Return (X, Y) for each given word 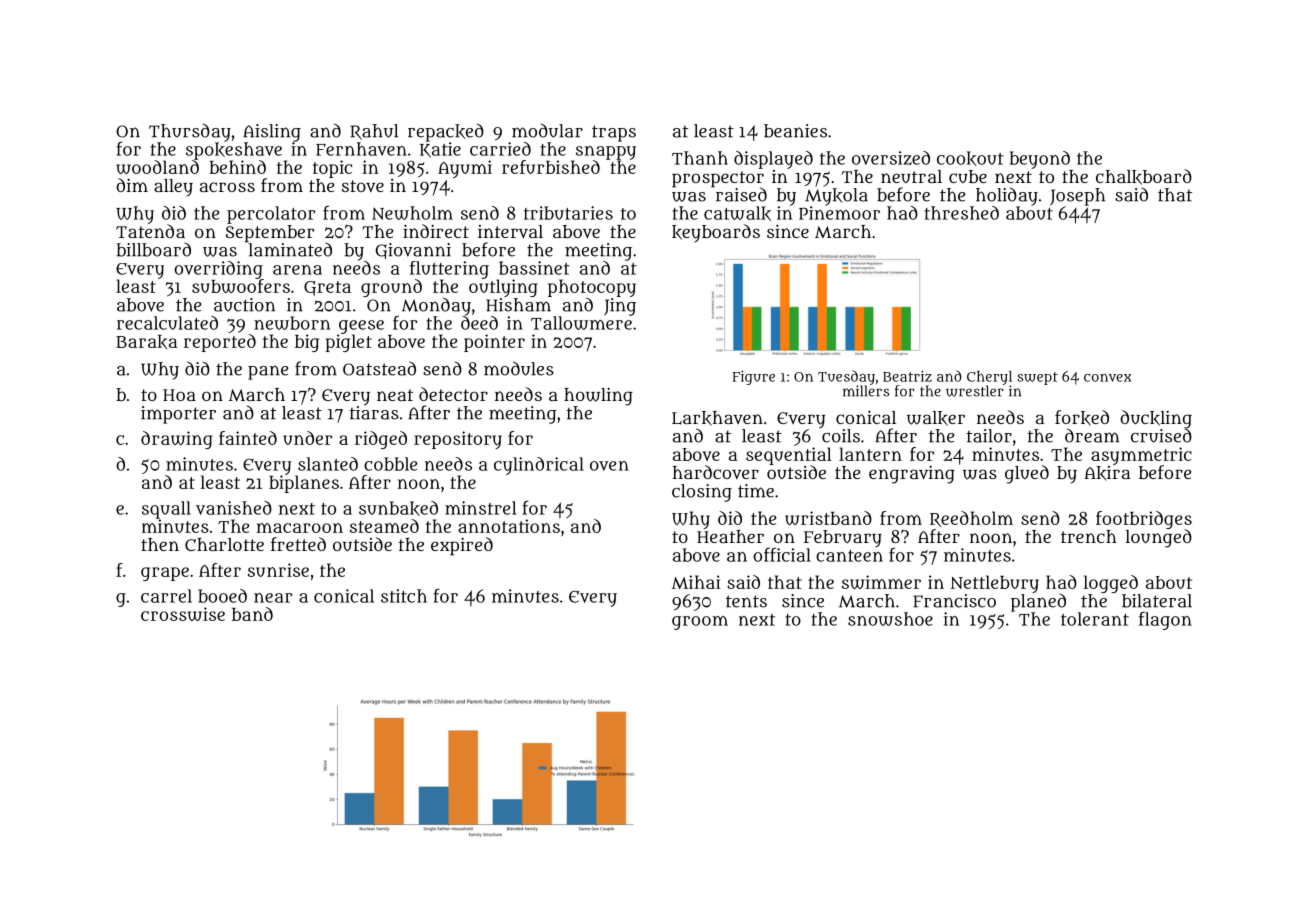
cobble (391, 464)
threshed (961, 213)
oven (609, 466)
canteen (849, 556)
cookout (970, 158)
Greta (327, 288)
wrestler (975, 391)
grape (165, 574)
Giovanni (413, 251)
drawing (177, 440)
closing (702, 493)
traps (614, 133)
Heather (730, 536)
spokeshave (234, 151)
